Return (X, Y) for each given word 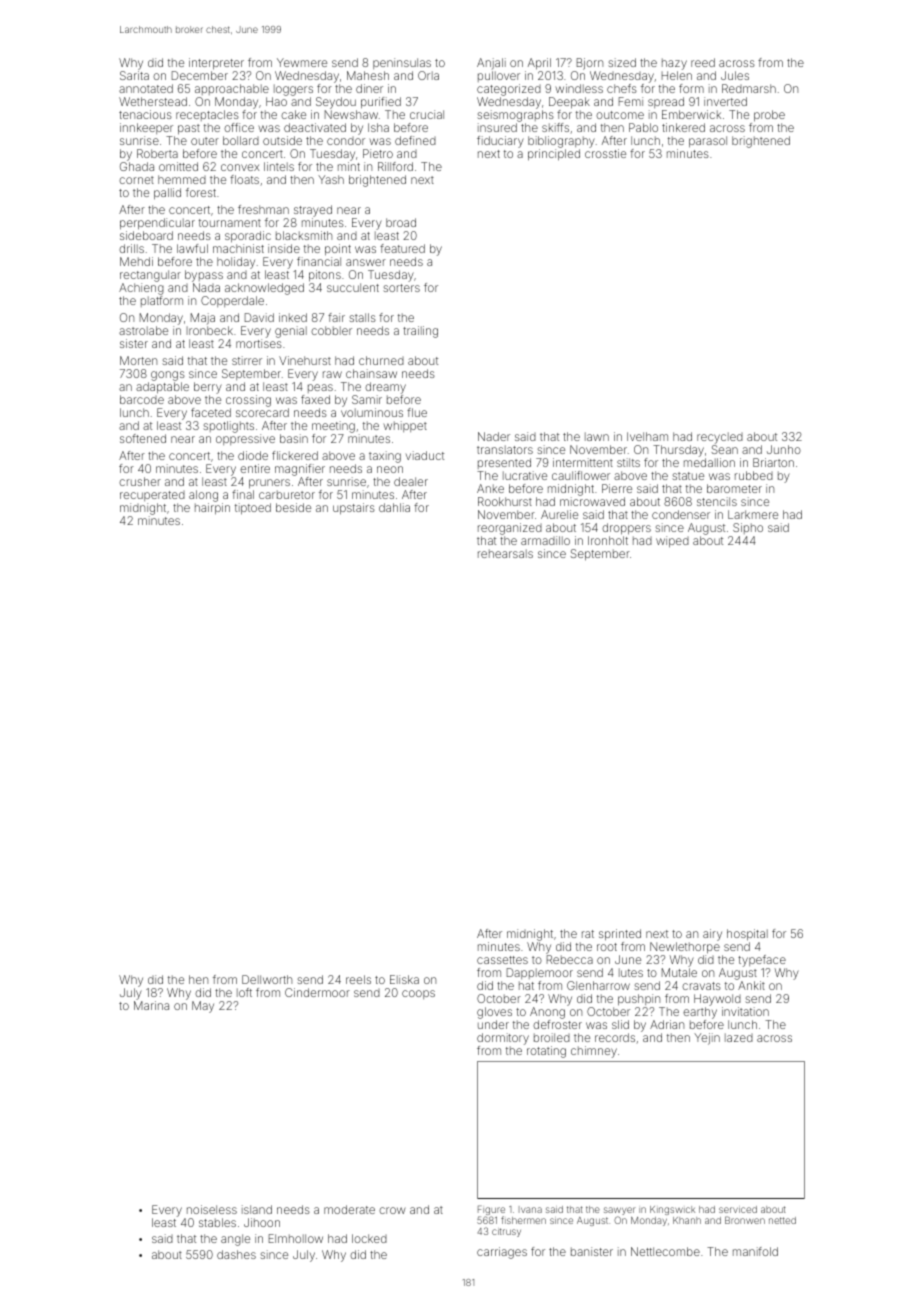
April (539, 64)
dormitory (503, 1039)
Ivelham (647, 436)
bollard (241, 140)
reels (358, 979)
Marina (151, 1005)
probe (769, 116)
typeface (762, 961)
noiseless (212, 1209)
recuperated (152, 496)
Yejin (707, 1039)
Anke (490, 488)
